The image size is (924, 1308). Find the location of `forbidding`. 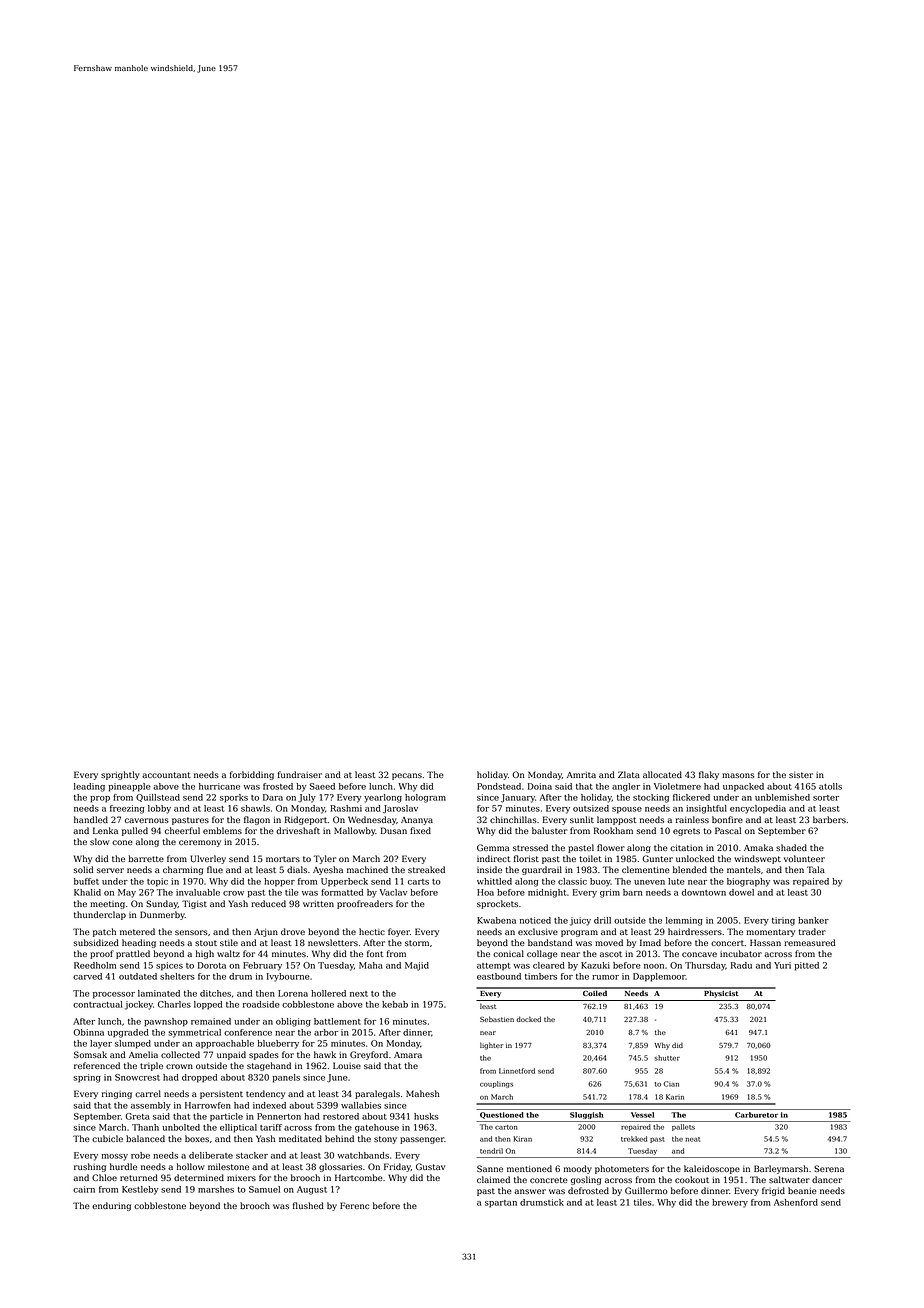

forbidding is located at coordinates (252, 775).
